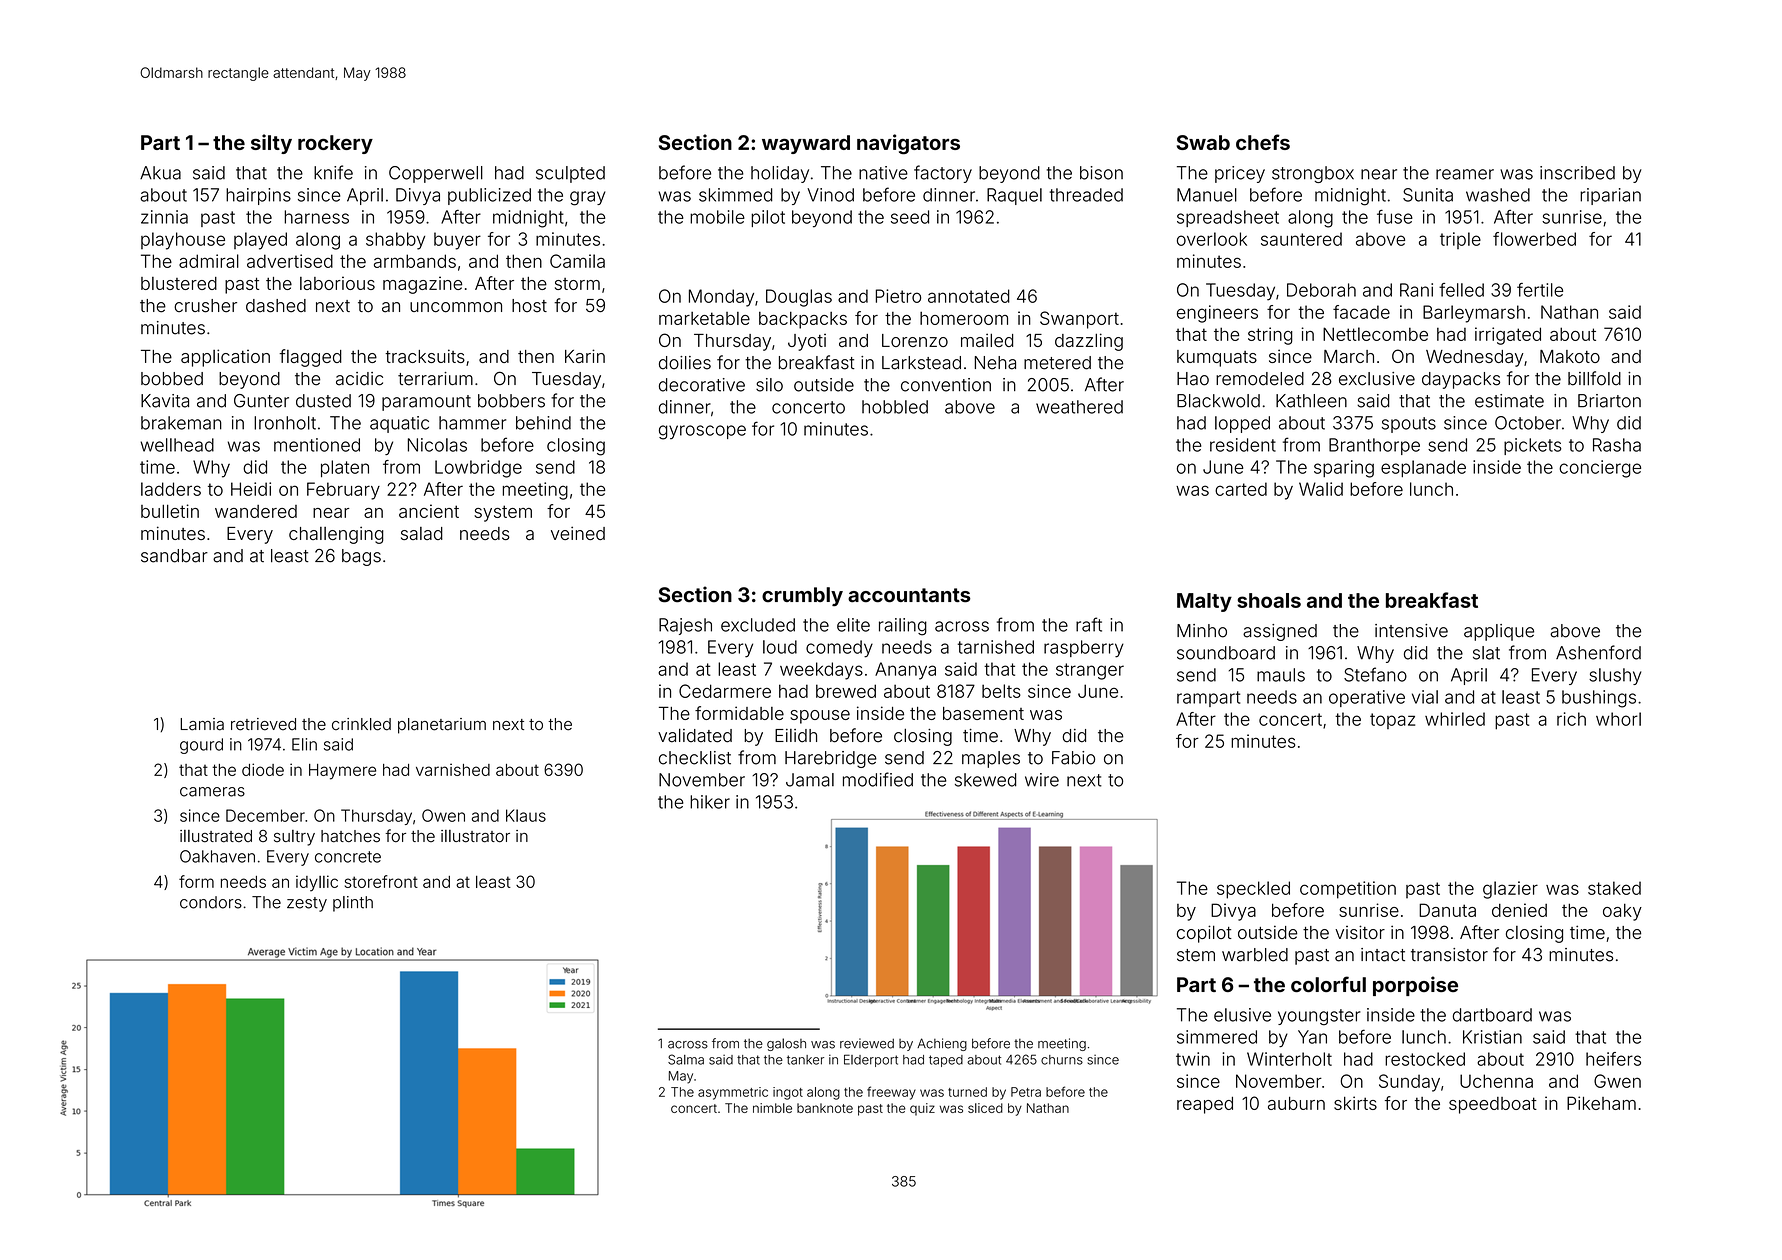 This screenshot has width=1782, height=1260. Describe the element at coordinates (710, 802) in the screenshot. I see `hiker` at that location.
